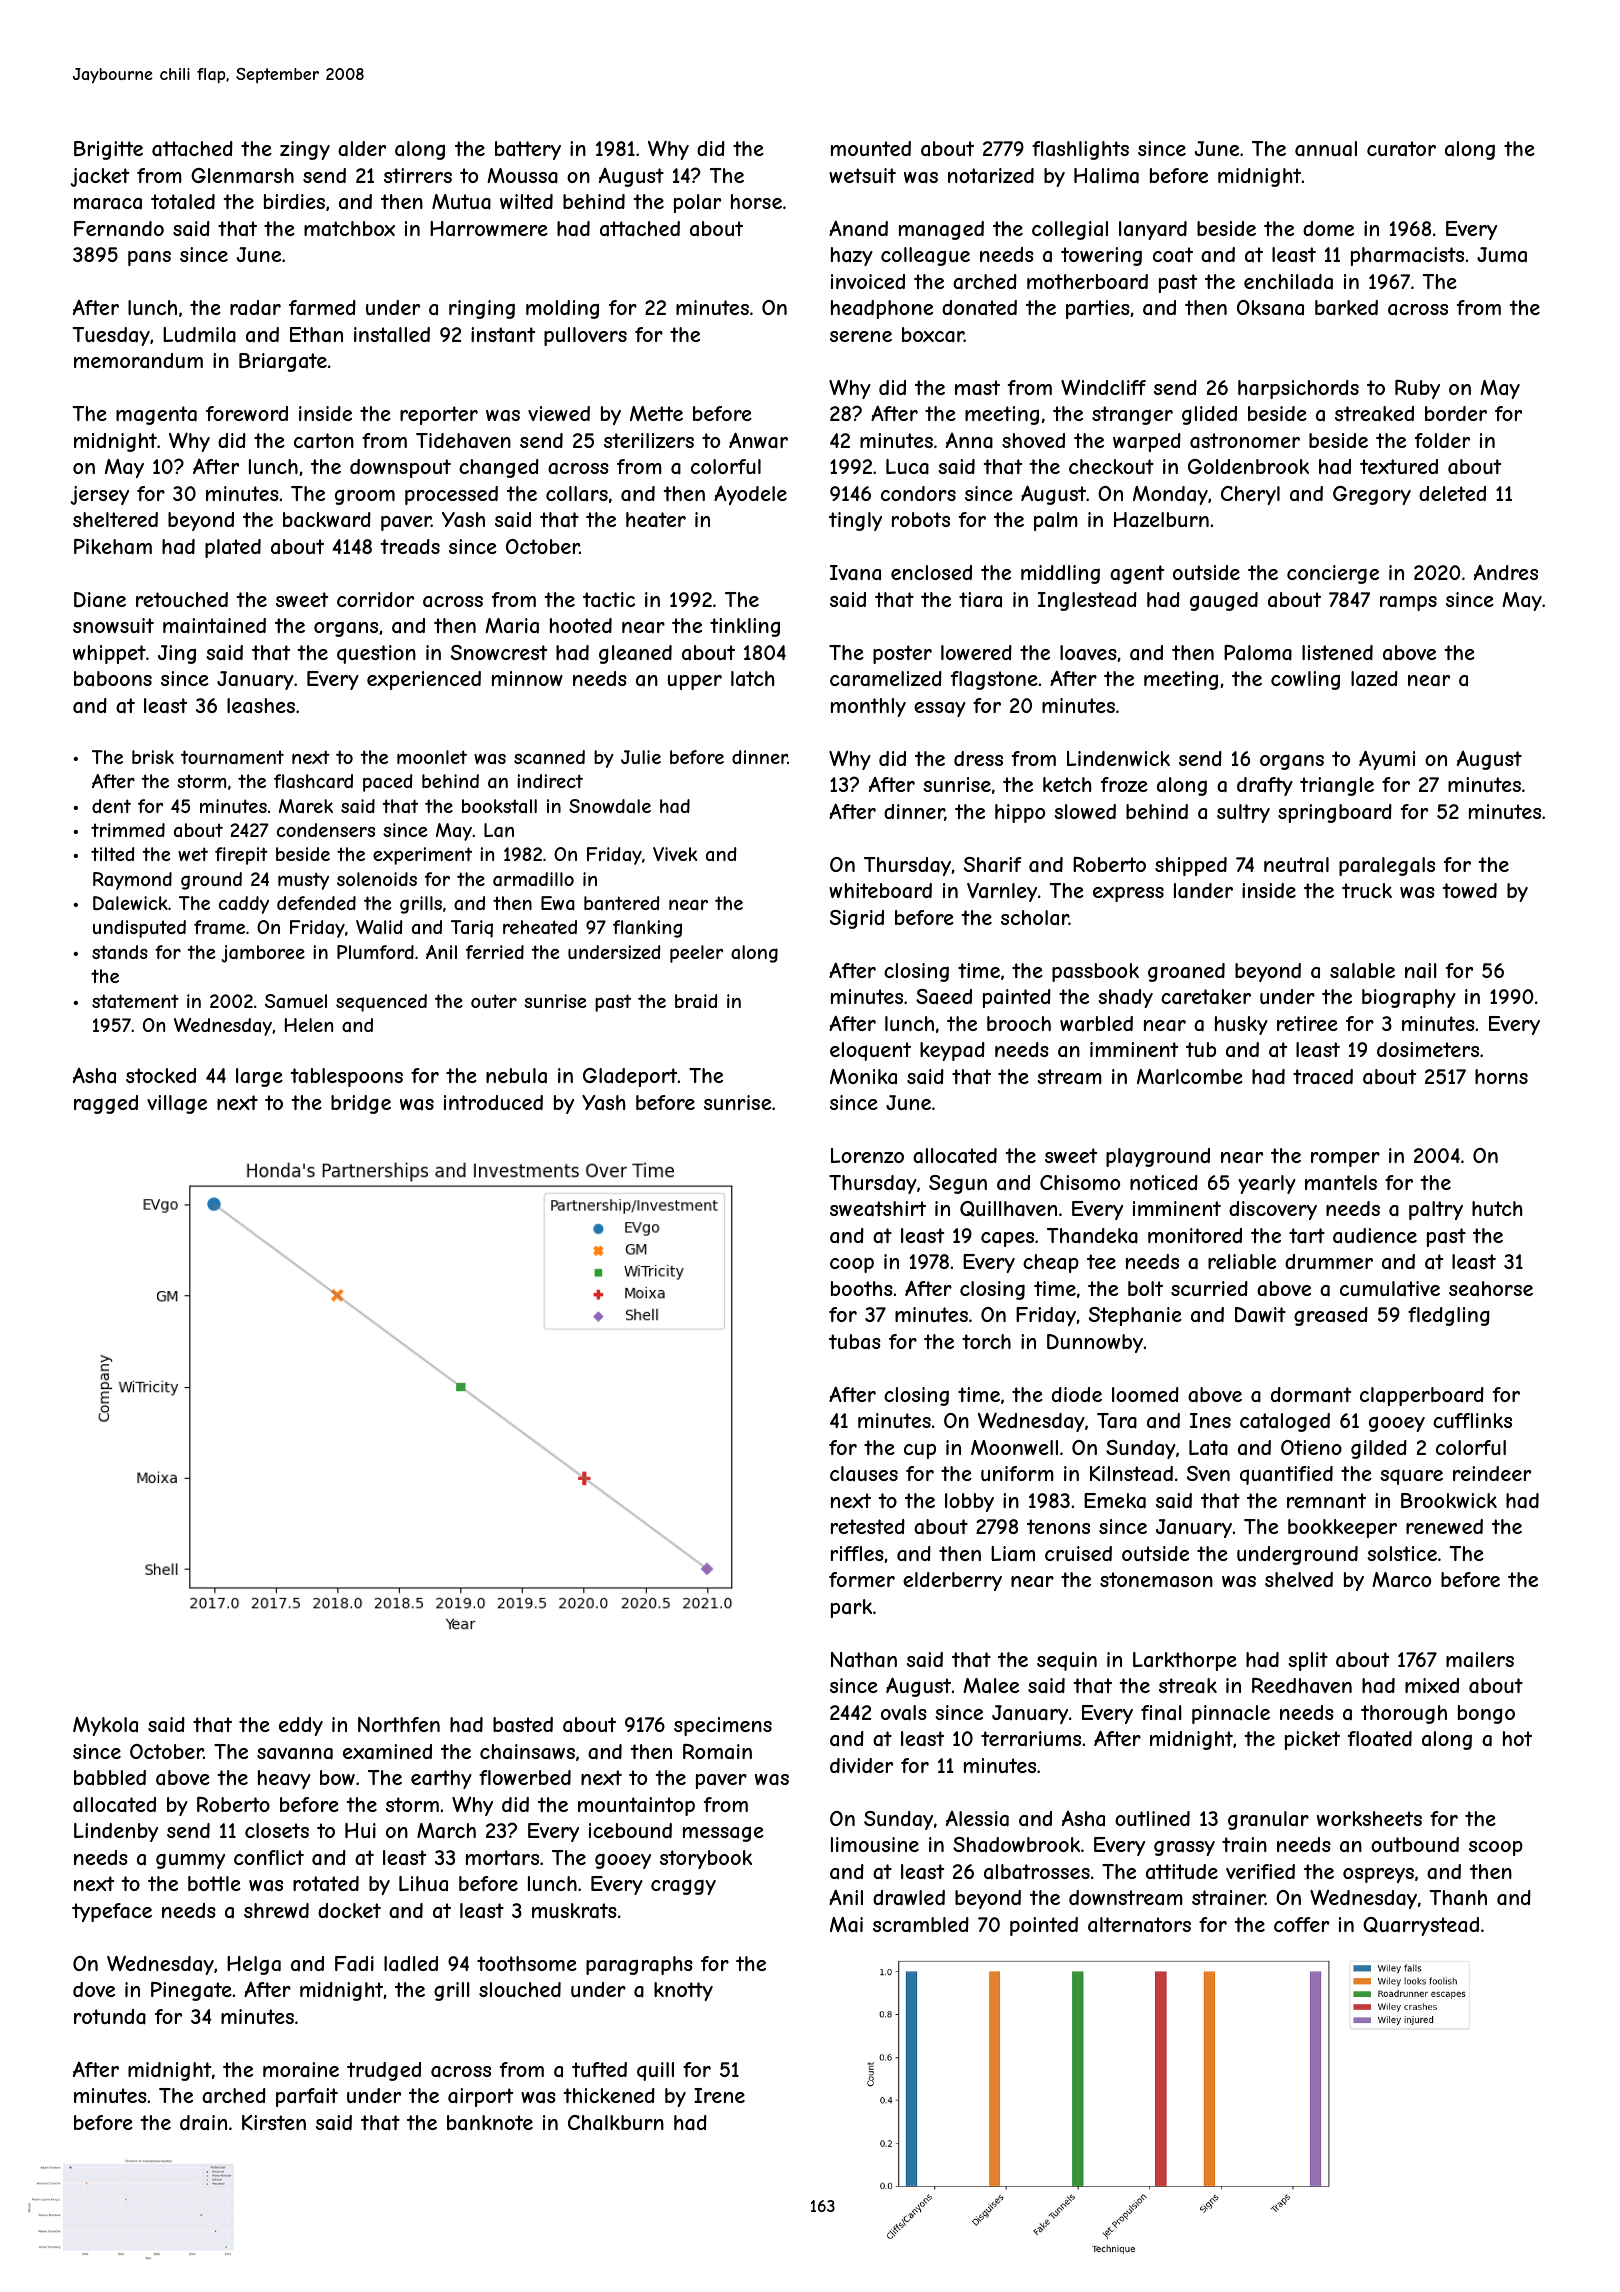 This screenshot has width=1620, height=2292. Describe the element at coordinates (100, 600) in the screenshot. I see `Diane` at that location.
